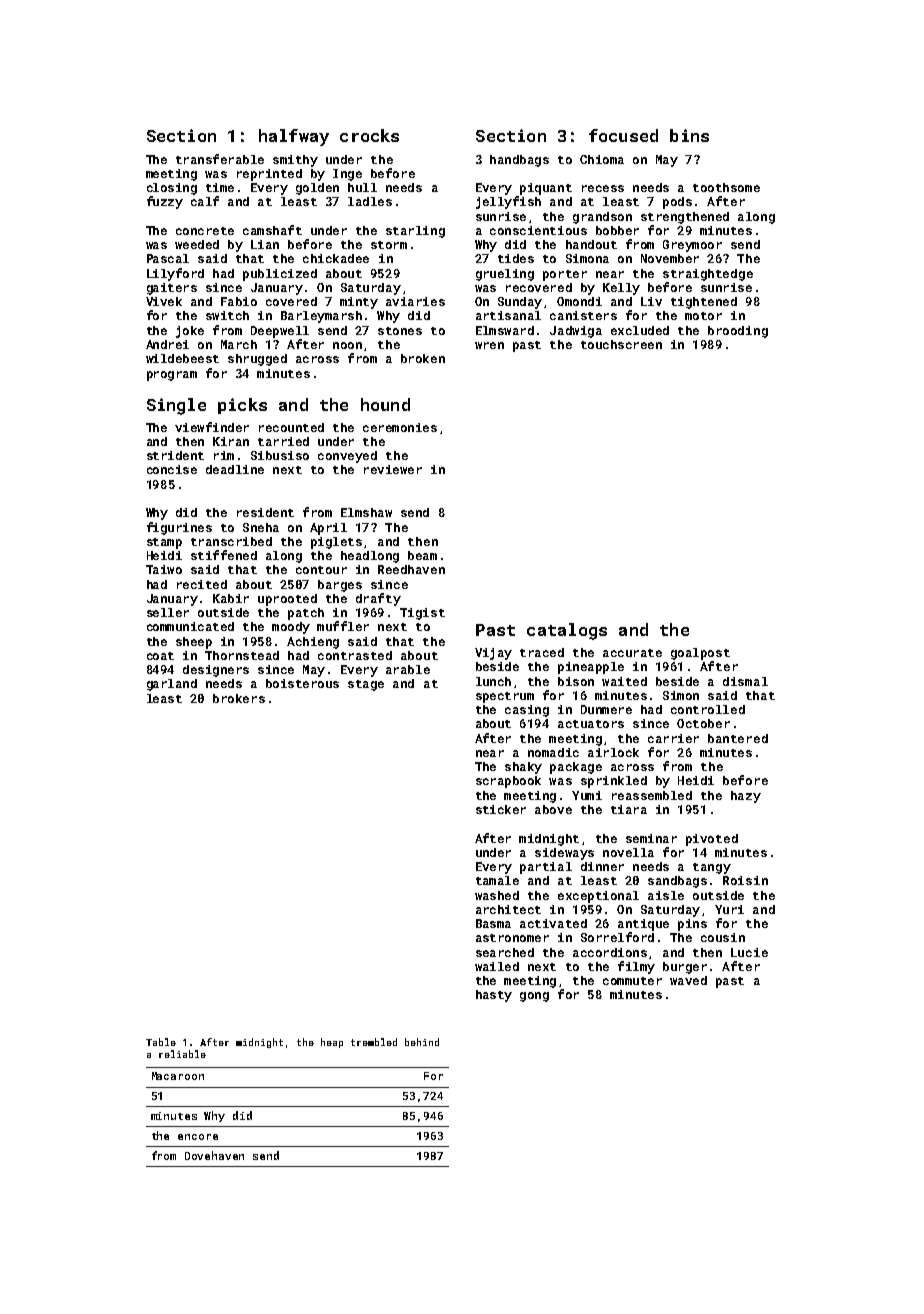 Image resolution: width=924 pixels, height=1314 pixels. What do you see at coordinates (214, 1155) in the page?
I see `Dovehaven` at bounding box center [214, 1155].
